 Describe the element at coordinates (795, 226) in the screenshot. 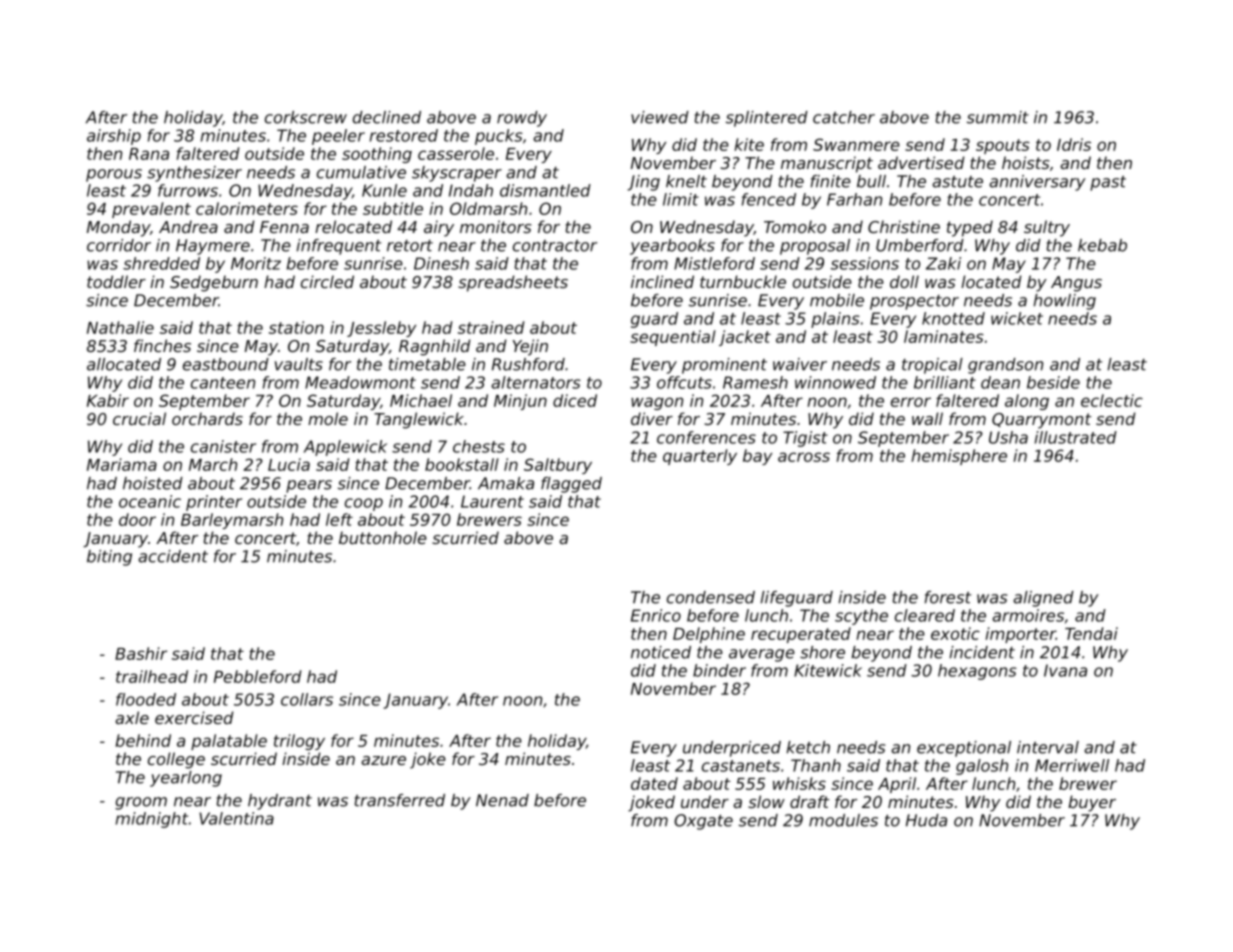

I see `Tomoko` at that location.
